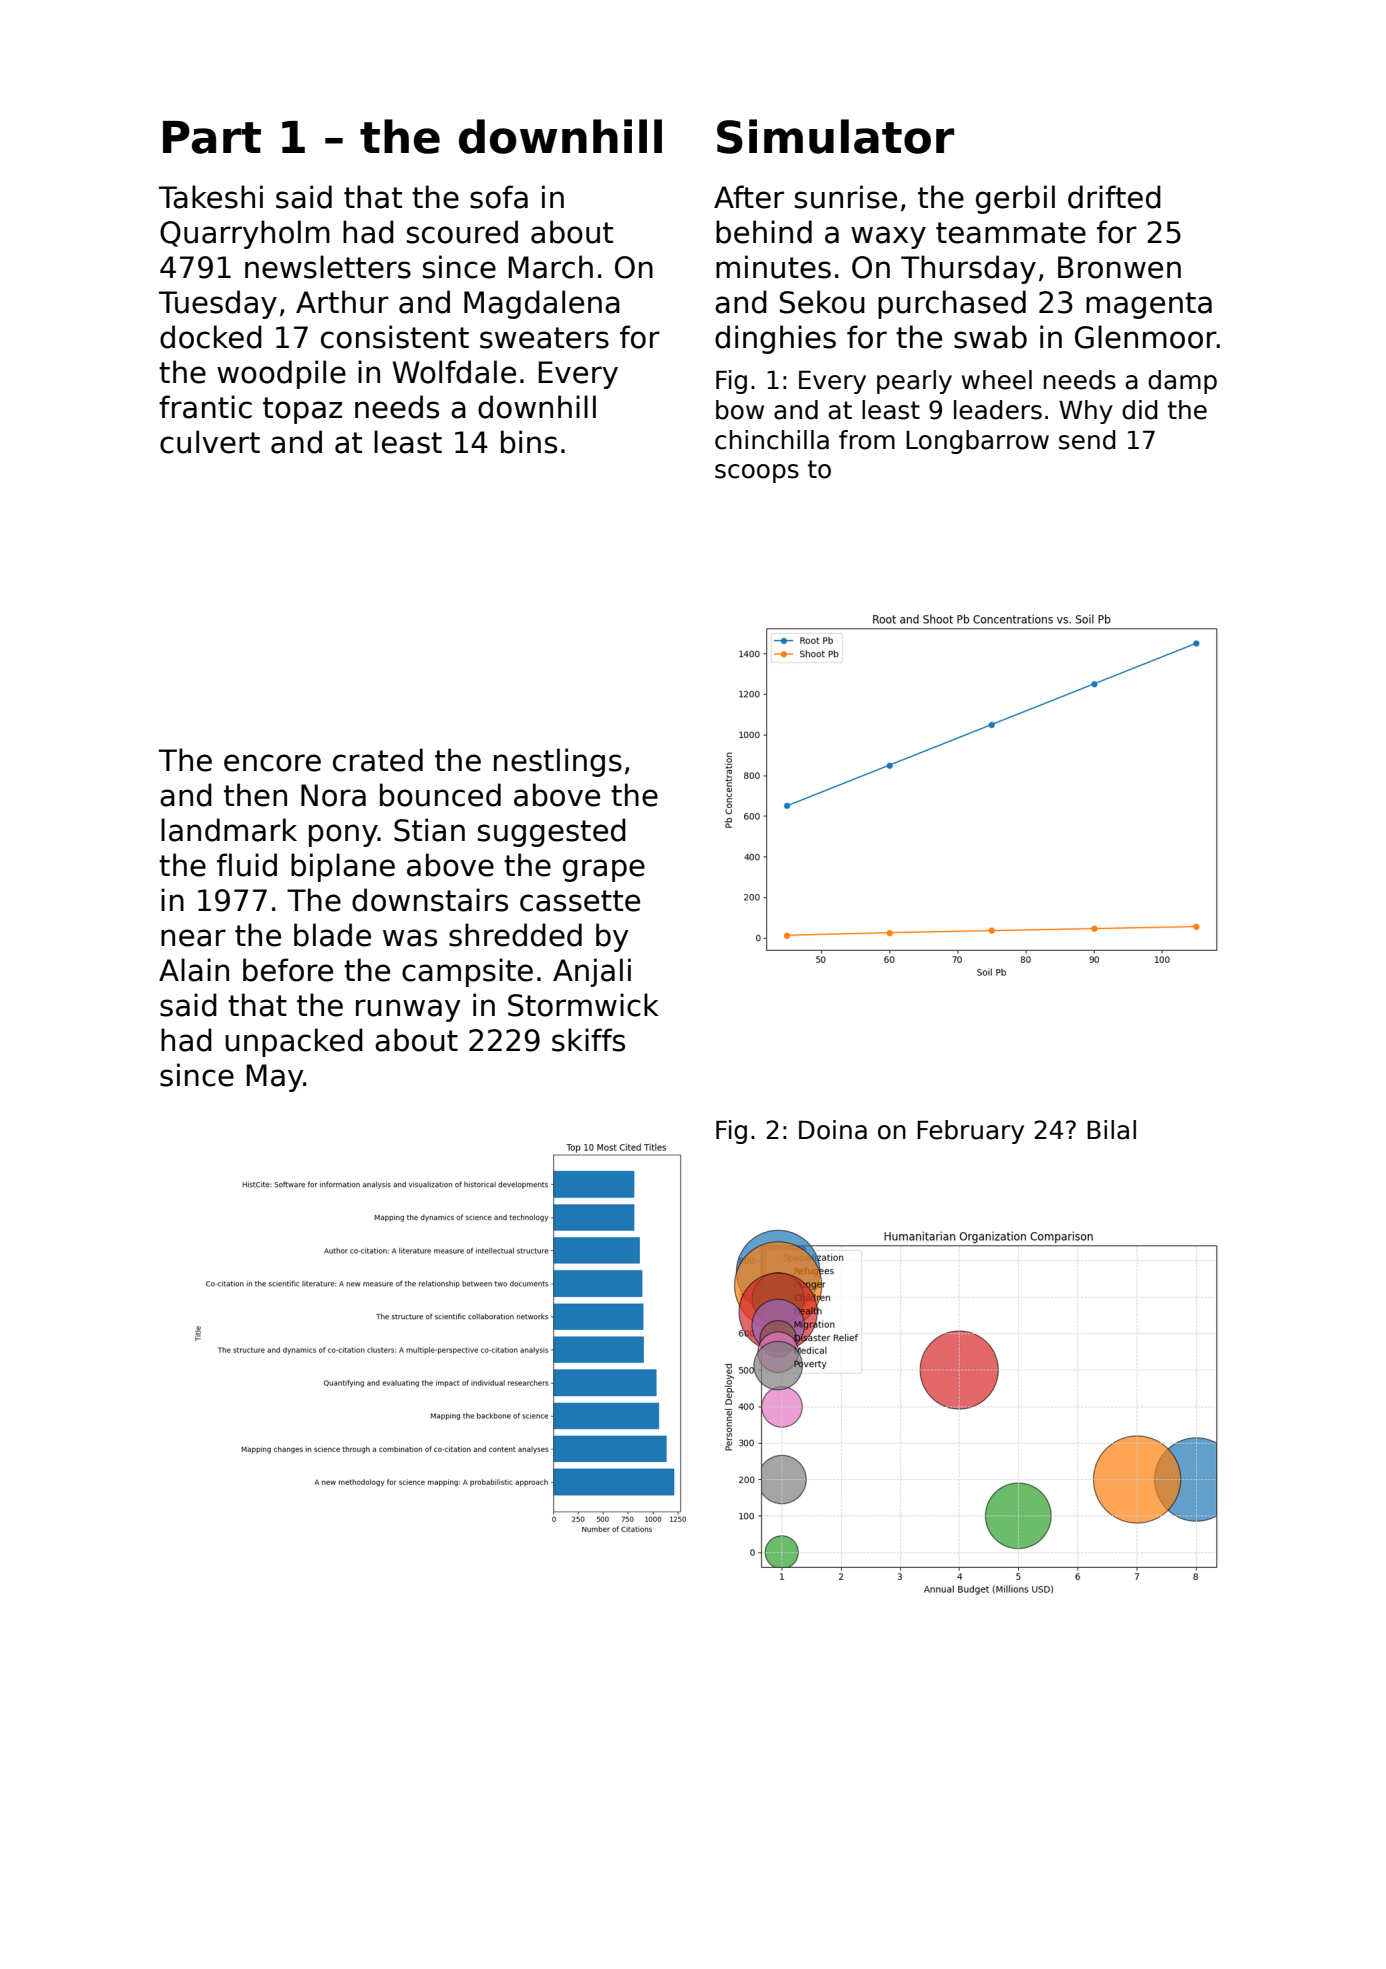  What do you see at coordinates (294, 1042) in the document?
I see `unpacked` at bounding box center [294, 1042].
